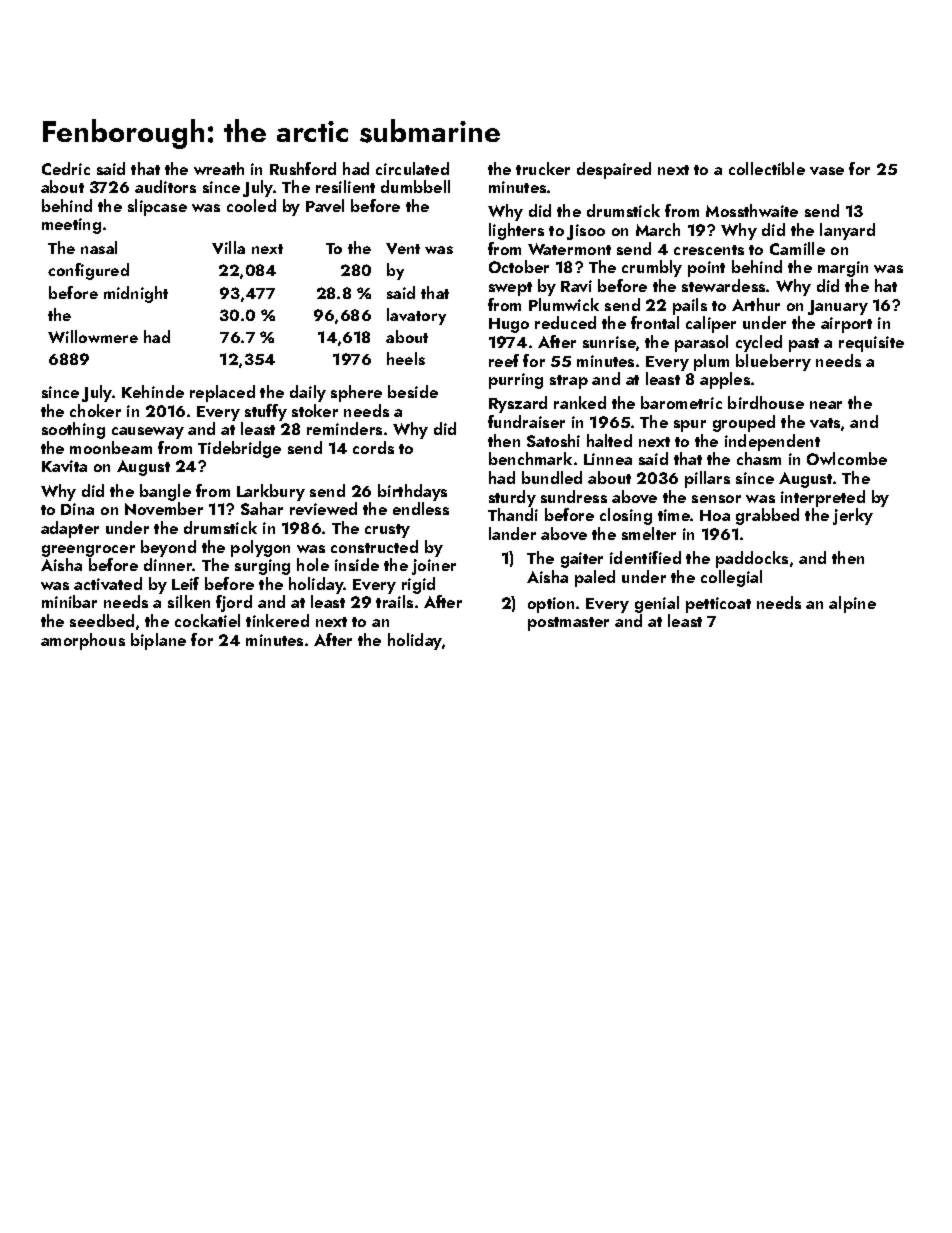 This screenshot has height=1233, width=952. Describe the element at coordinates (374, 546) in the screenshot. I see `constructed` at that location.
